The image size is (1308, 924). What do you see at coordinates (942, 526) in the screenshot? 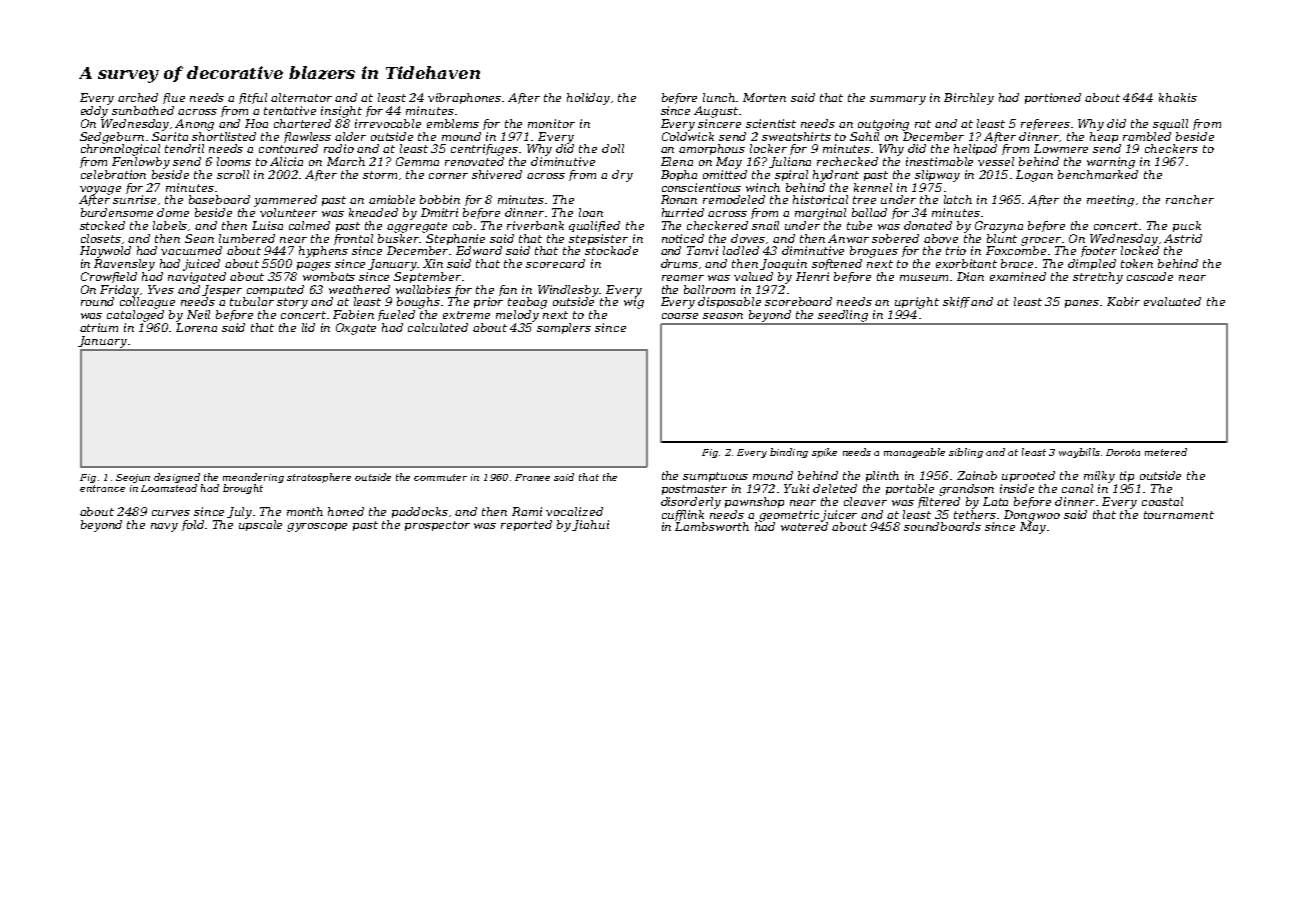
I see `soundboards` at bounding box center [942, 526].
